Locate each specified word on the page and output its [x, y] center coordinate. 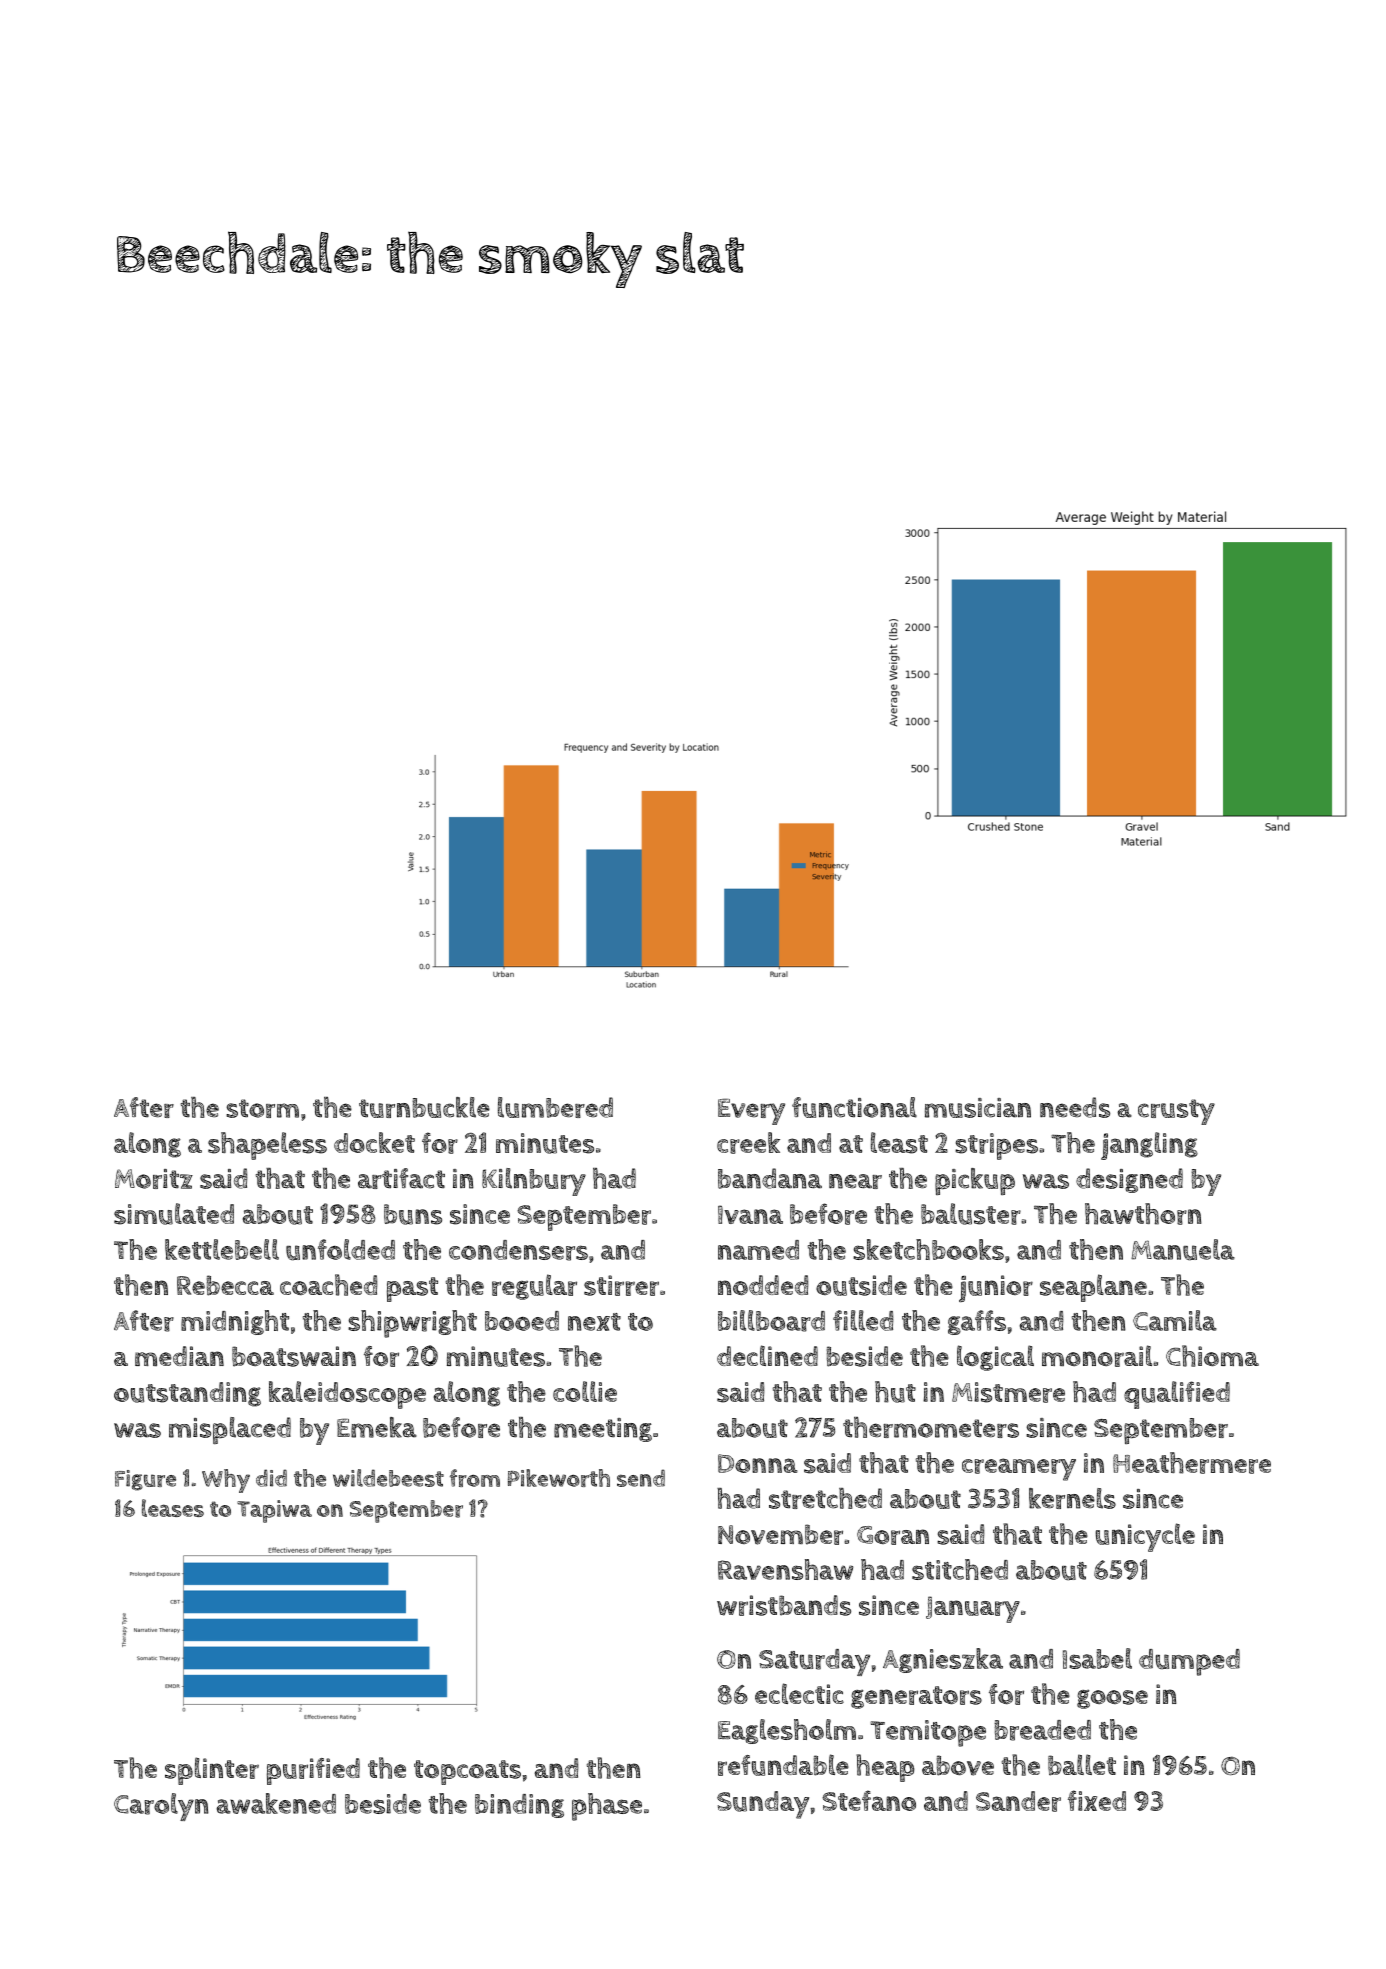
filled [863, 1320]
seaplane [1093, 1288]
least [899, 1143]
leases [173, 1508]
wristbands [784, 1605]
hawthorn [1143, 1214]
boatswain [294, 1356]
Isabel [1097, 1658]
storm [262, 1108]
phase [607, 1807]
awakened [276, 1803]
